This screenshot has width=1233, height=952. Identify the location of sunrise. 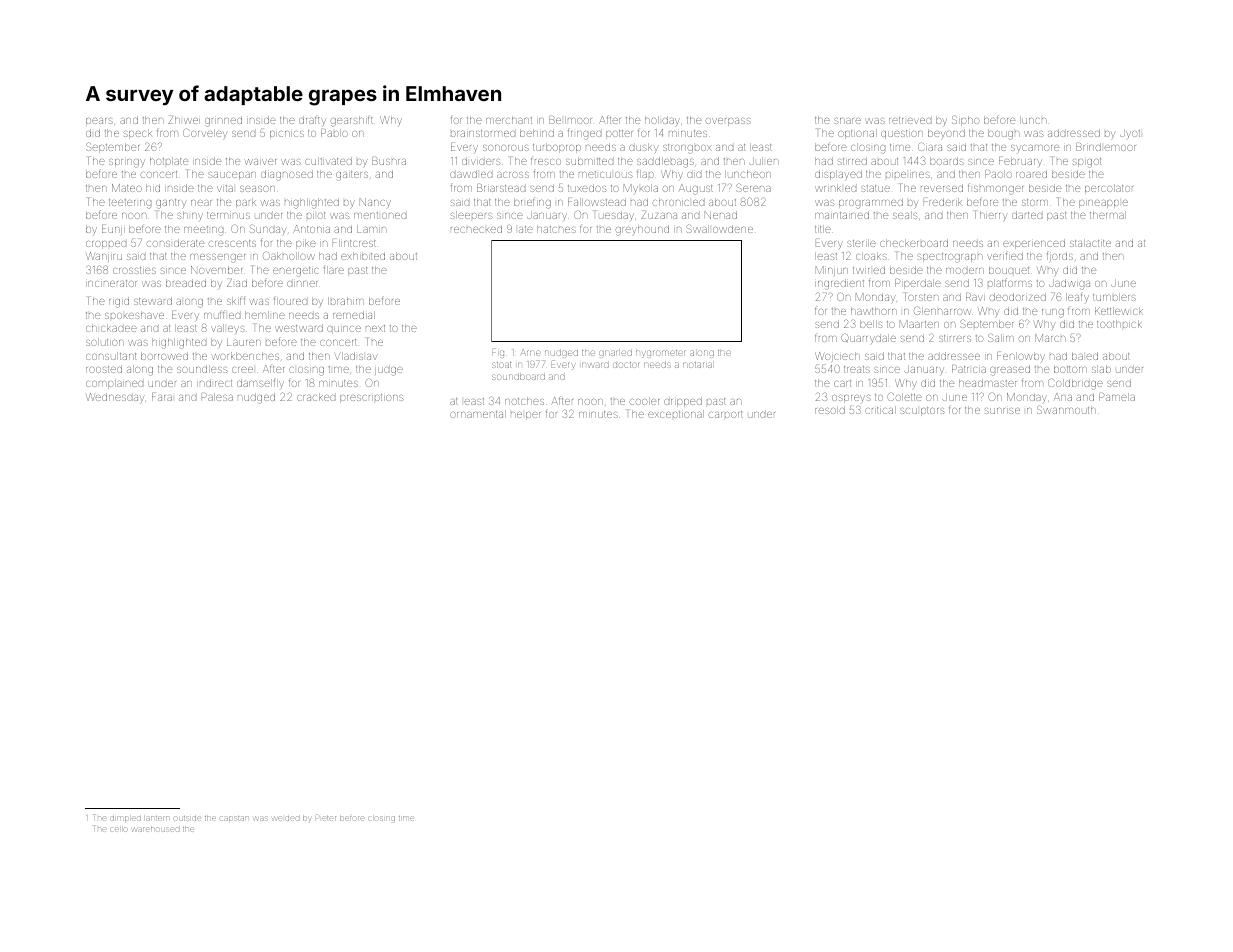
(1002, 411).
